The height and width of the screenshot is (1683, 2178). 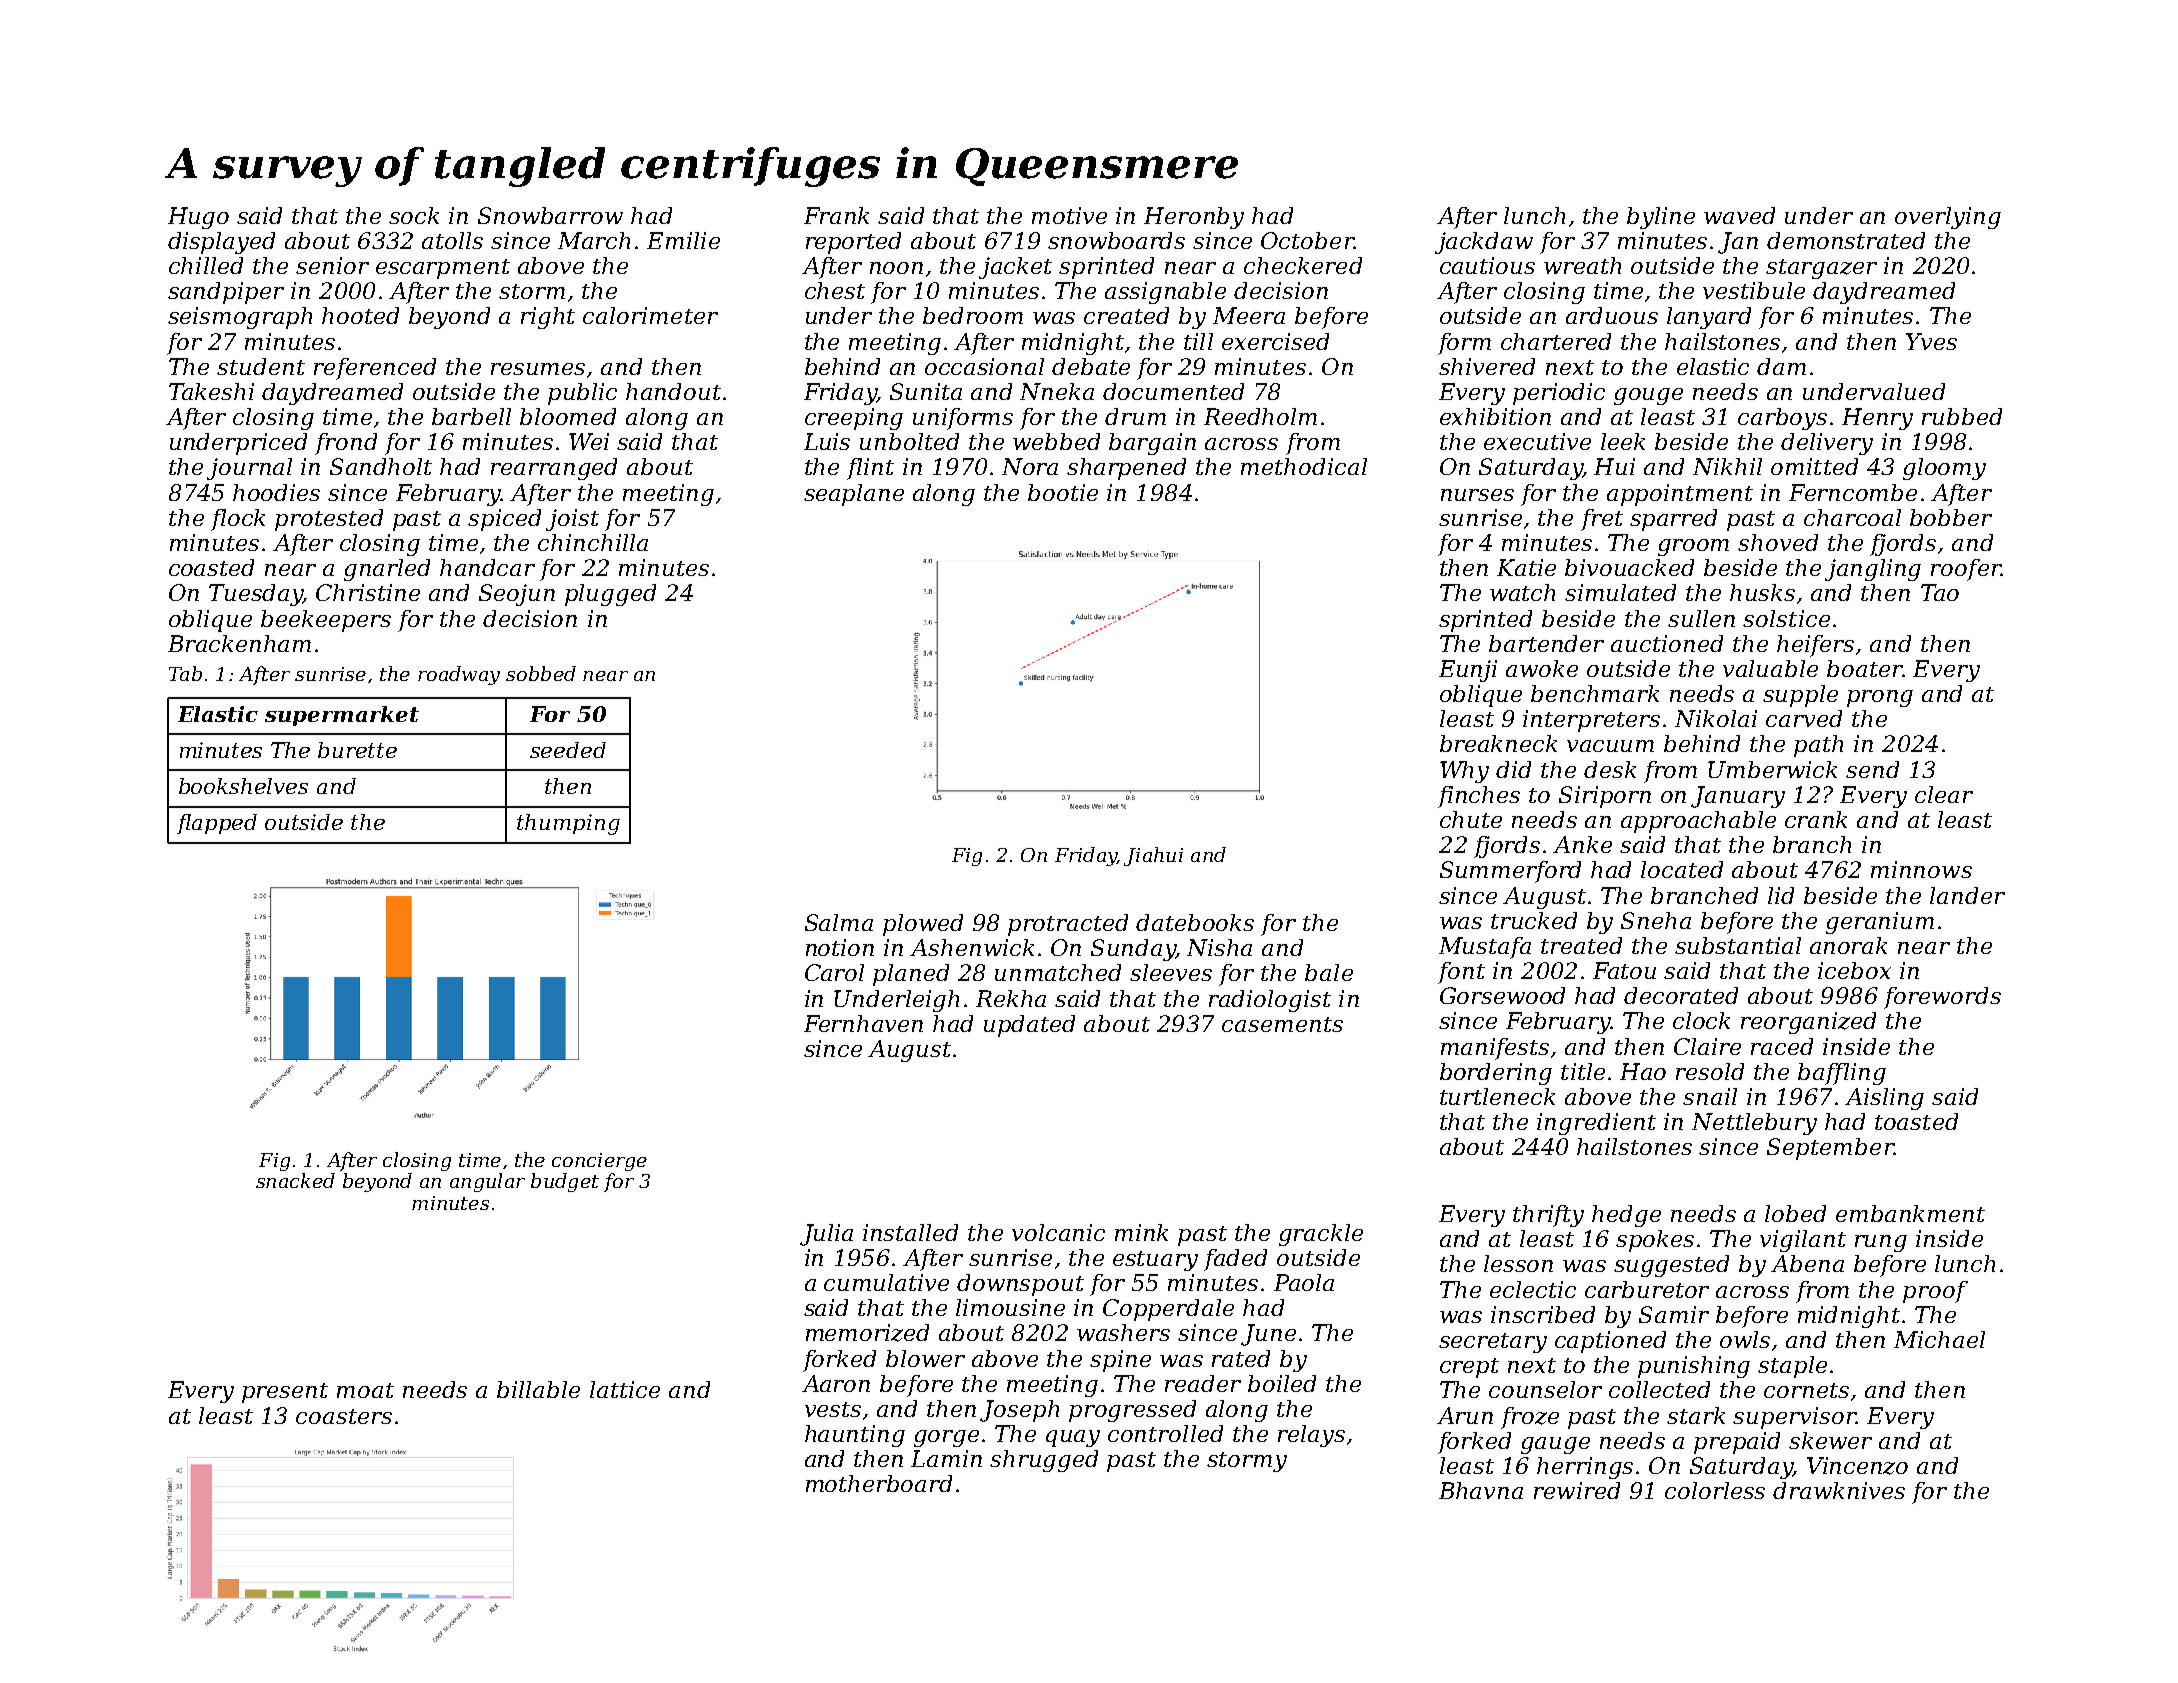 I want to click on haunting, so click(x=855, y=1436).
